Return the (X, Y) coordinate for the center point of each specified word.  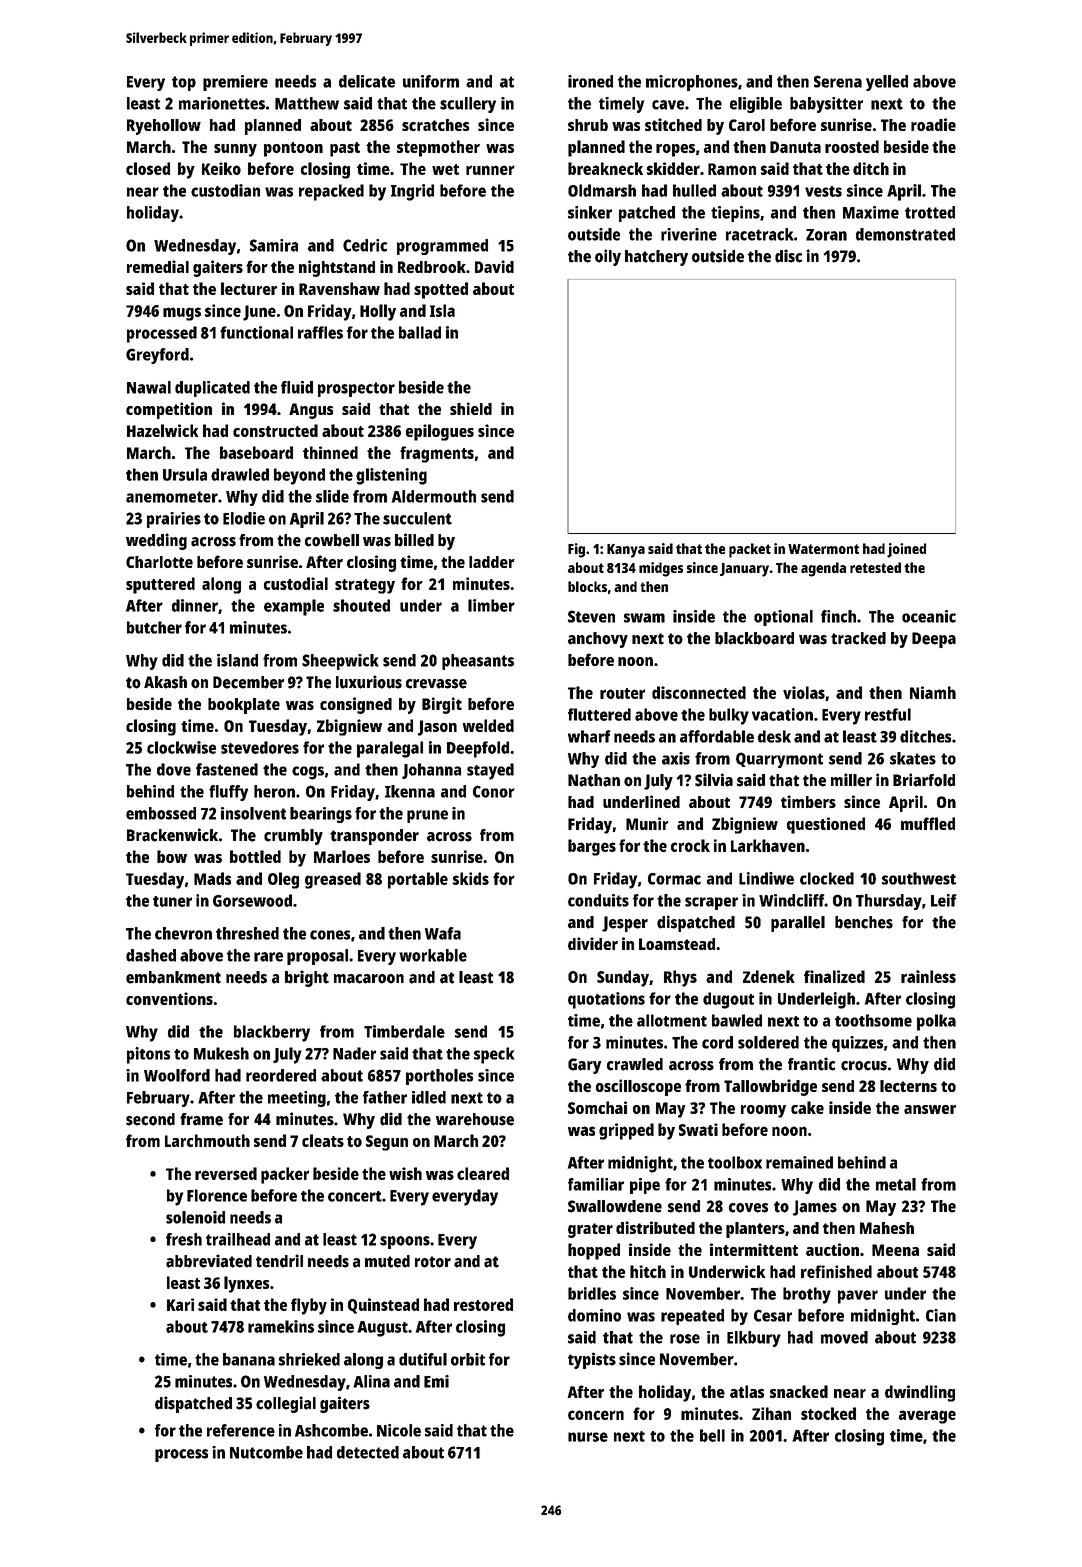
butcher (154, 627)
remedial (158, 266)
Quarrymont (779, 760)
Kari (180, 1304)
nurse (588, 1437)
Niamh (933, 692)
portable (418, 880)
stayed (490, 771)
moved (844, 1337)
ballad (420, 332)
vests (823, 191)
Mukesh (221, 1053)
